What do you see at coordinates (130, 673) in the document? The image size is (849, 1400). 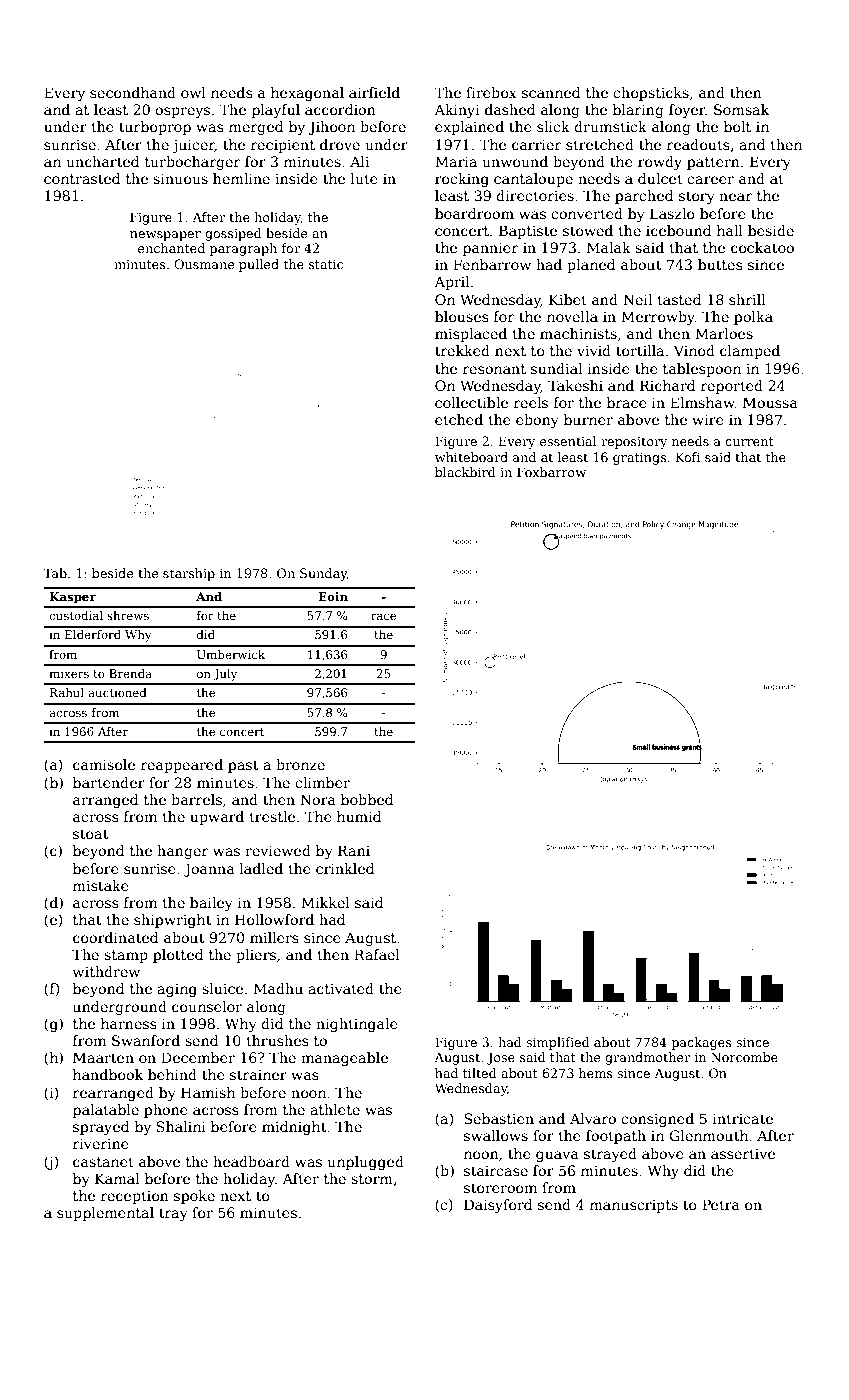 I see `Brenda` at bounding box center [130, 673].
